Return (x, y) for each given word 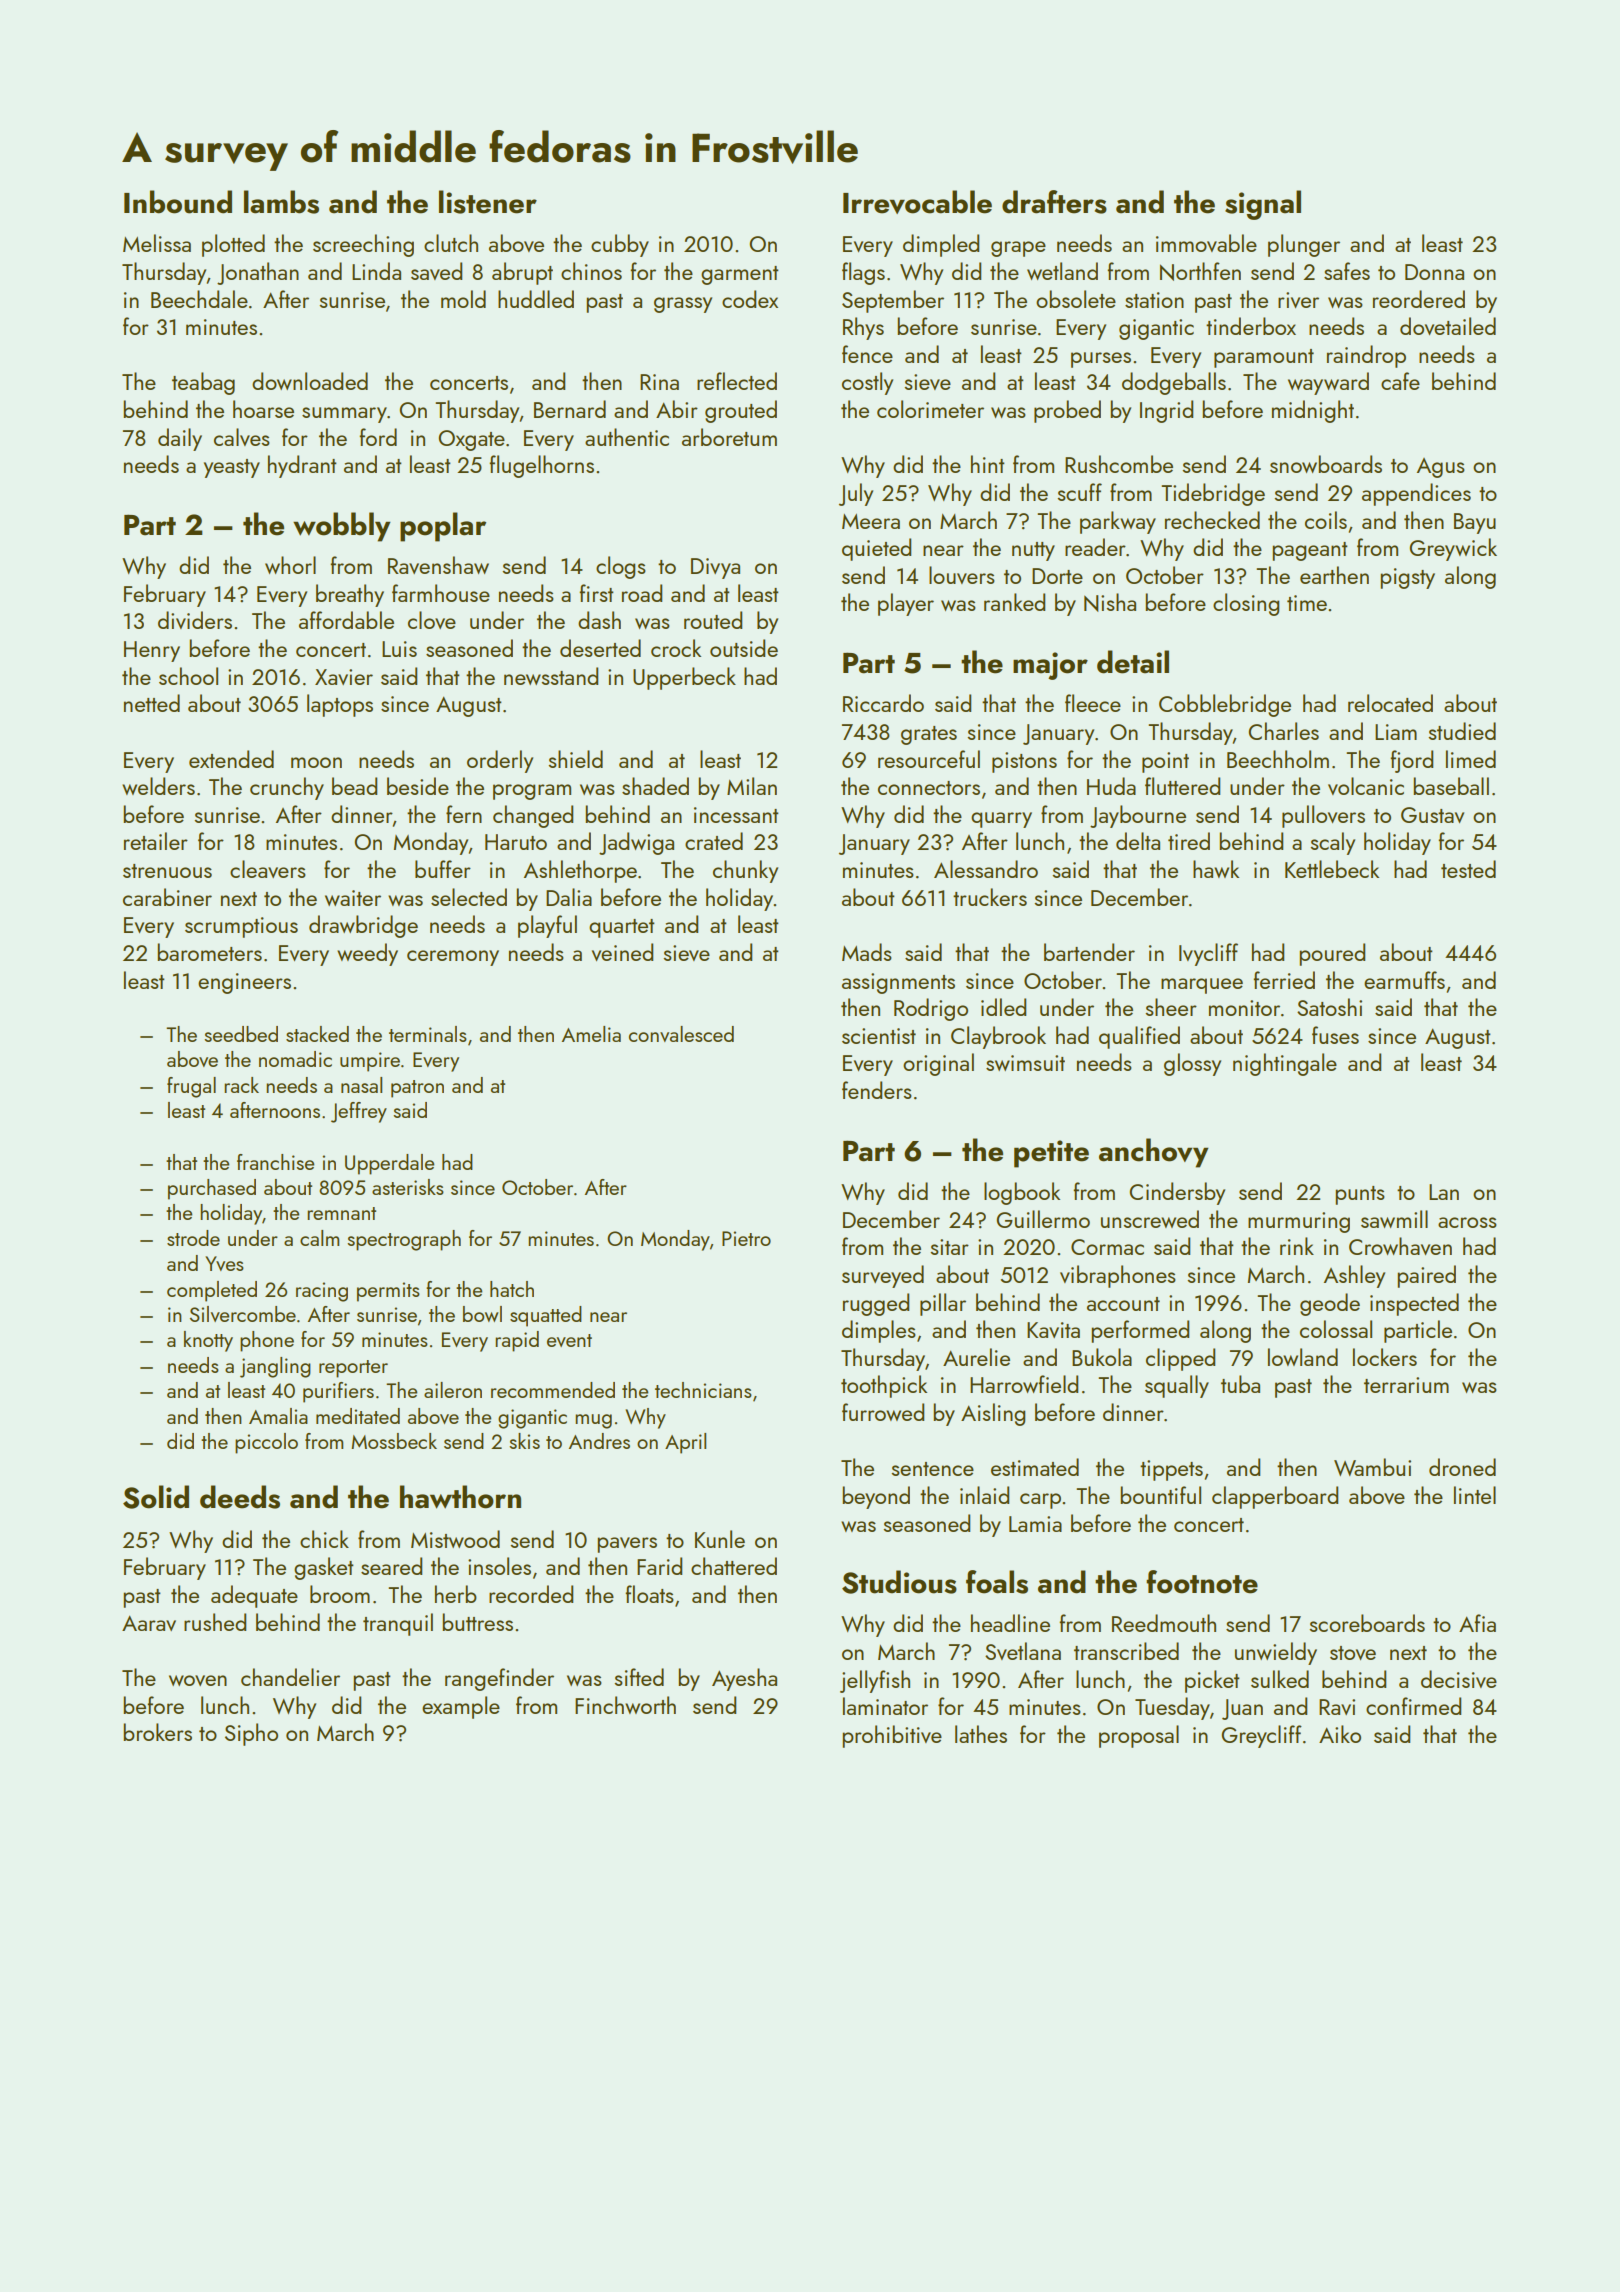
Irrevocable (917, 202)
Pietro (746, 1238)
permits (388, 1292)
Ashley (1354, 1276)
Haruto (516, 842)
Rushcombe (1119, 464)
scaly (1332, 843)
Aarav (149, 1623)
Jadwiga (636, 843)
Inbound (178, 202)
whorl (290, 565)
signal (1263, 205)
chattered (734, 1566)
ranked (1014, 602)
